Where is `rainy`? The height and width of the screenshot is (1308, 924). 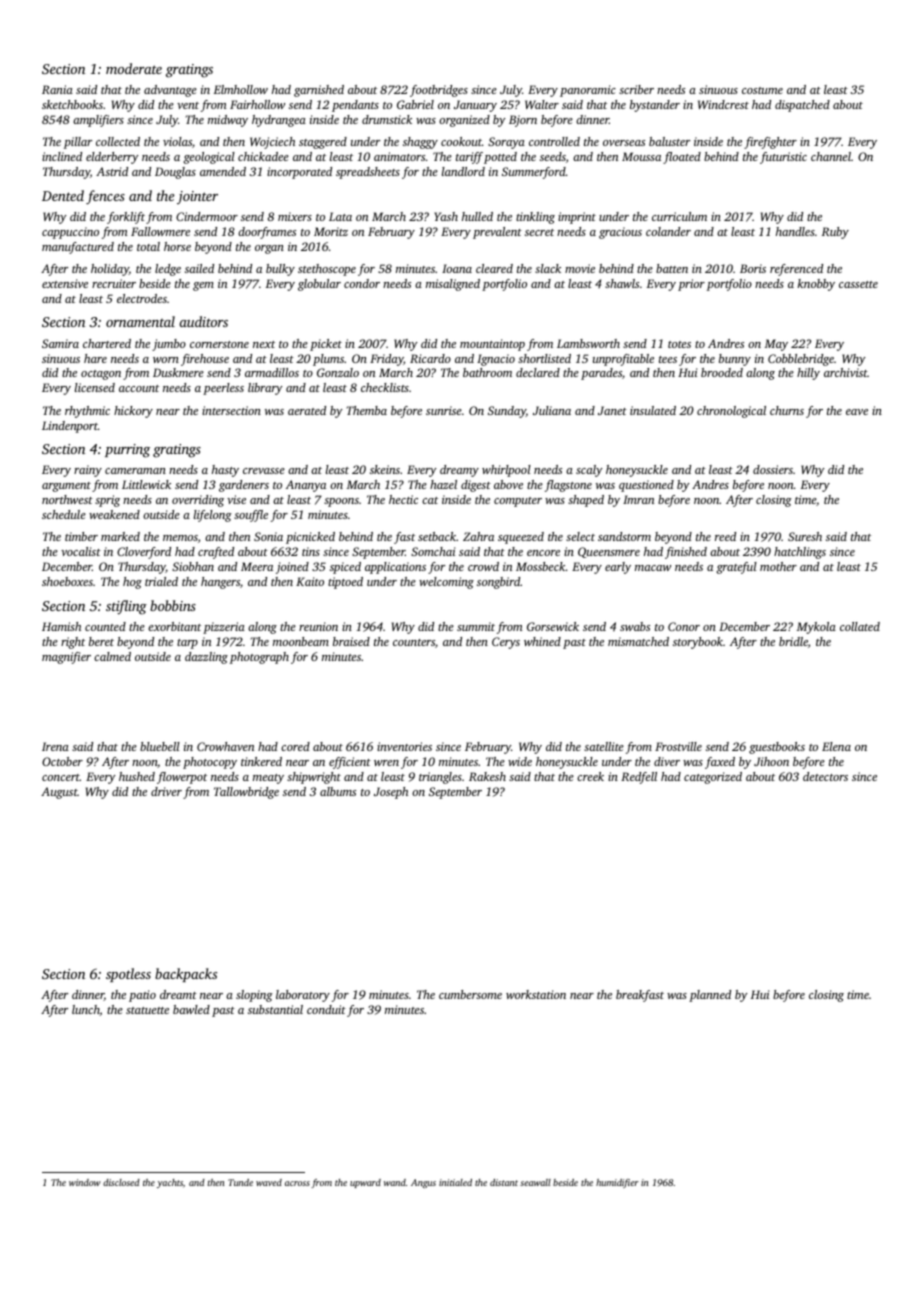
rainy is located at coordinates (88, 471).
